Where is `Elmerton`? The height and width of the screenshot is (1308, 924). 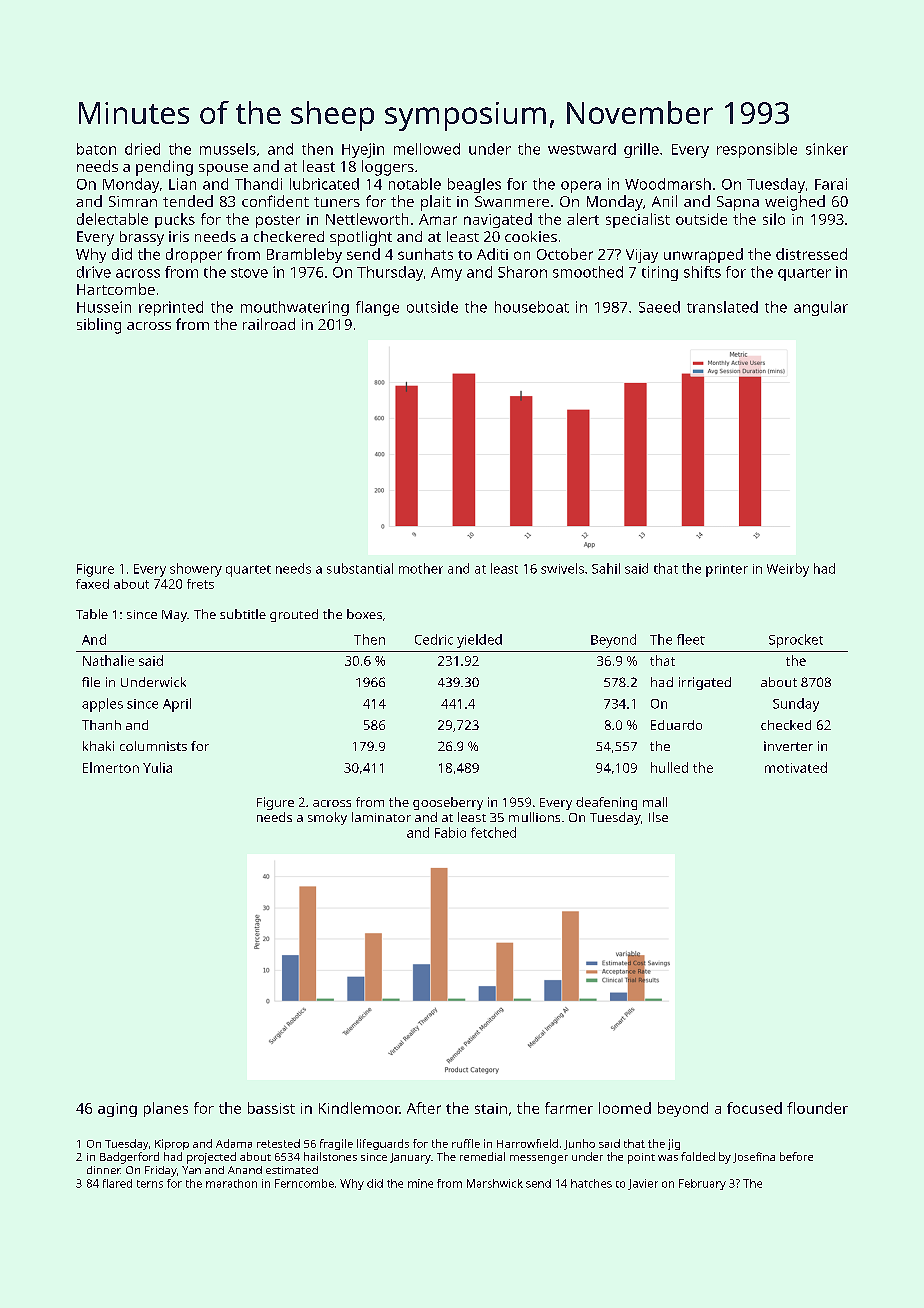 Elmerton is located at coordinates (111, 767).
